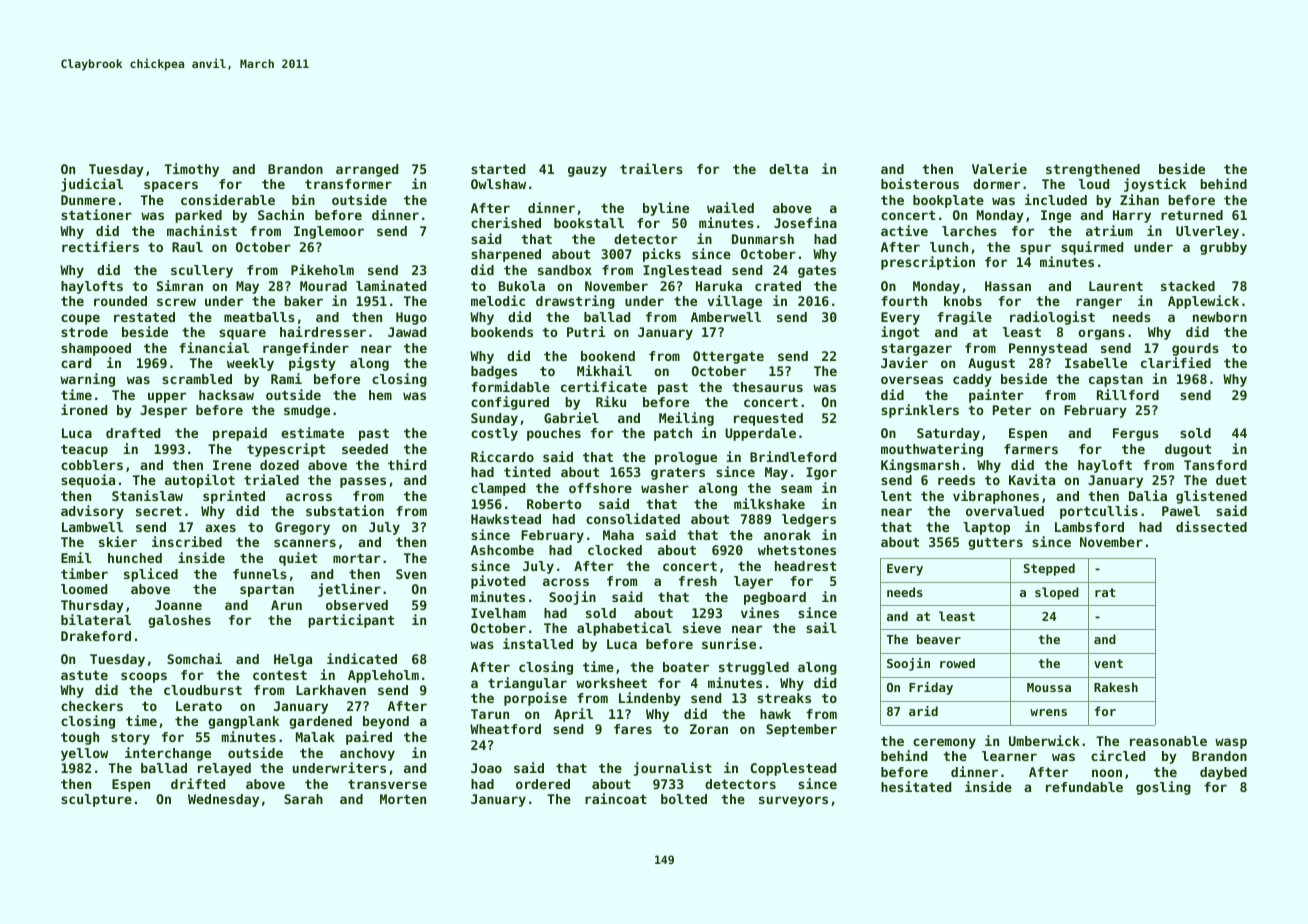  I want to click on graters, so click(678, 474).
